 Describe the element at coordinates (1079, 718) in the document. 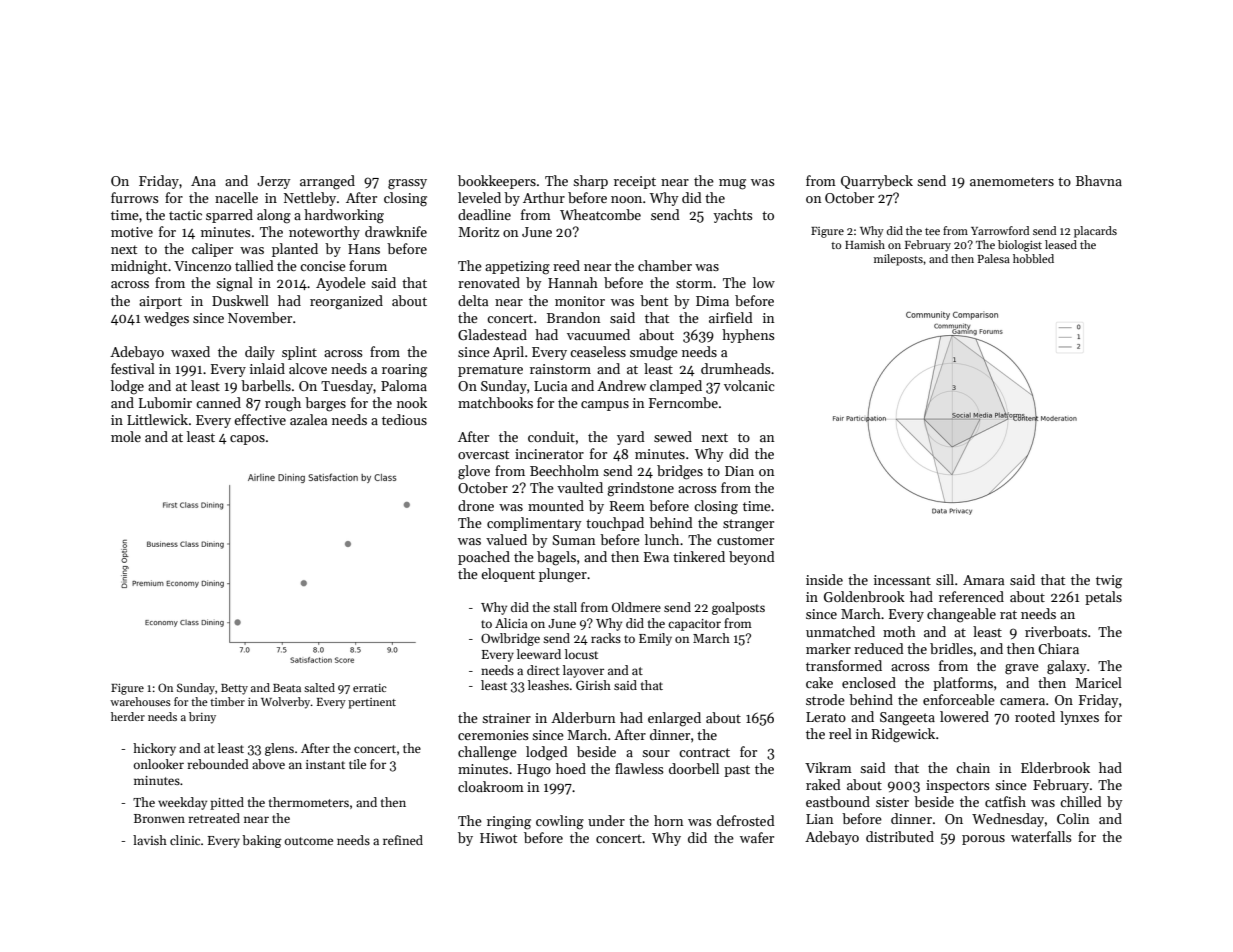

I see `lynxes` at that location.
